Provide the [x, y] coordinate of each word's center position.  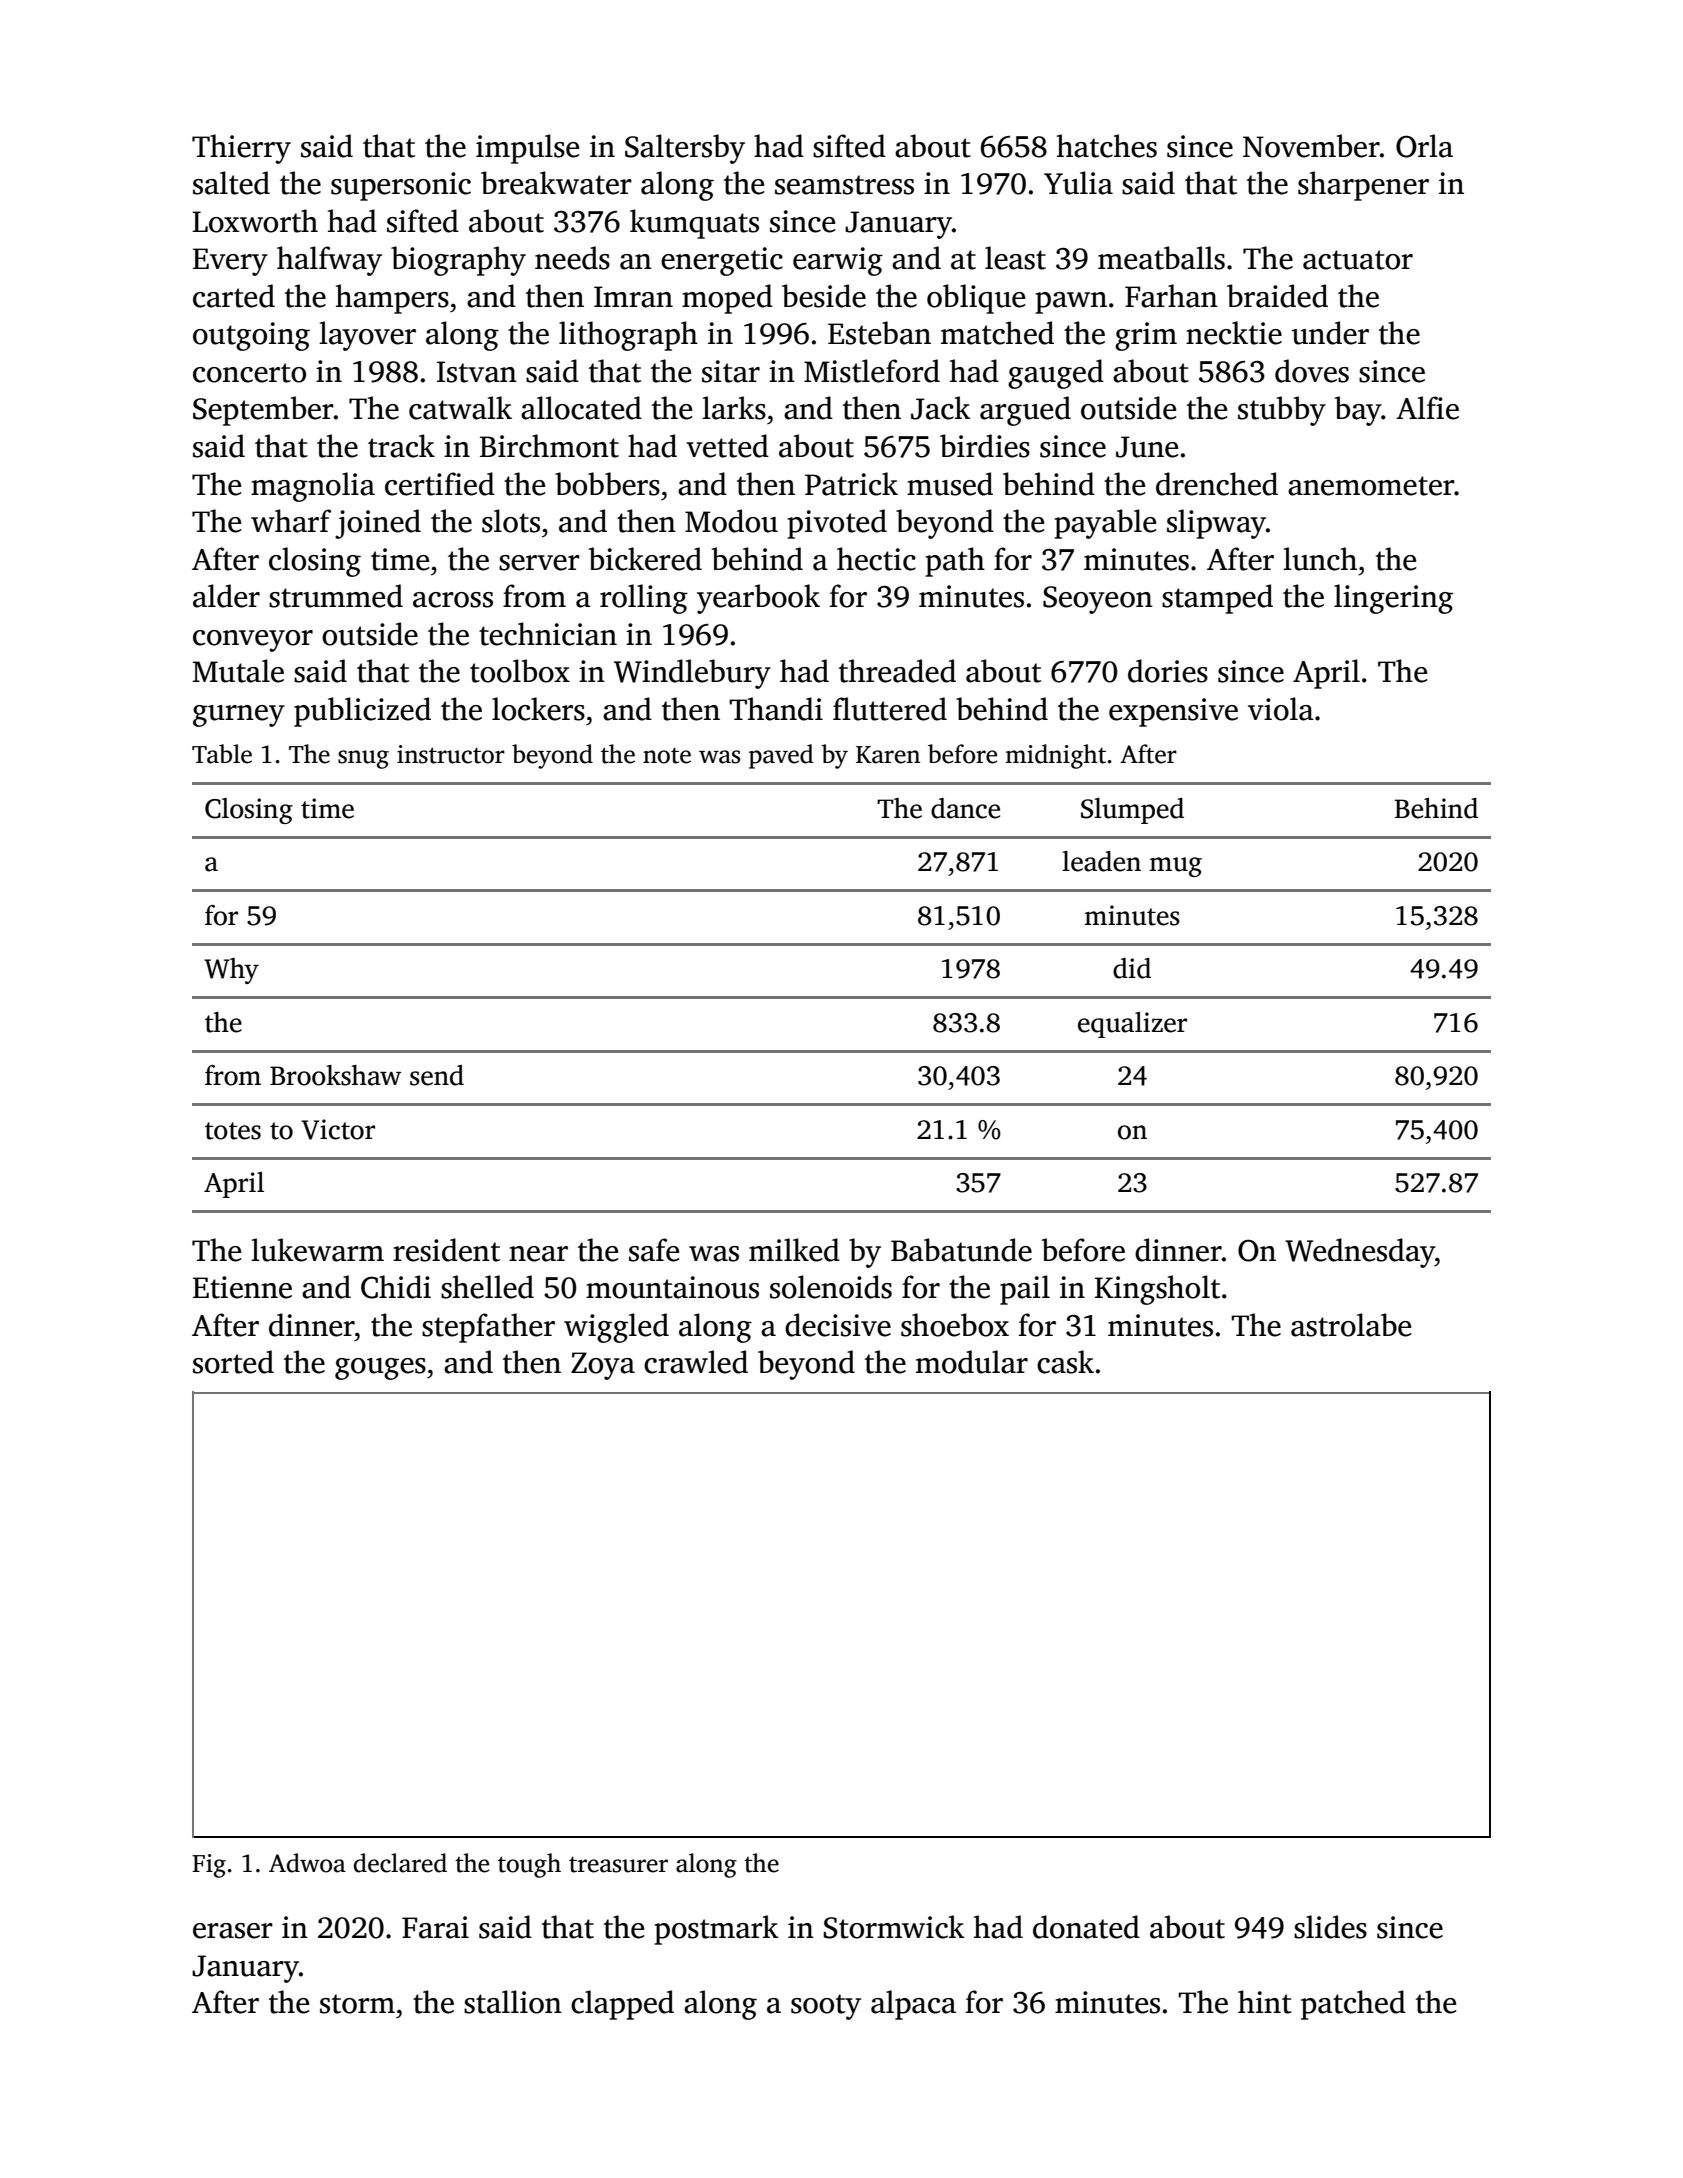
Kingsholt [1157, 1290]
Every [230, 262]
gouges [380, 1369]
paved [781, 756]
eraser [233, 1931]
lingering [1393, 599]
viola [1281, 709]
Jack [941, 408]
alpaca [913, 2005]
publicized [362, 712]
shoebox [955, 1325]
